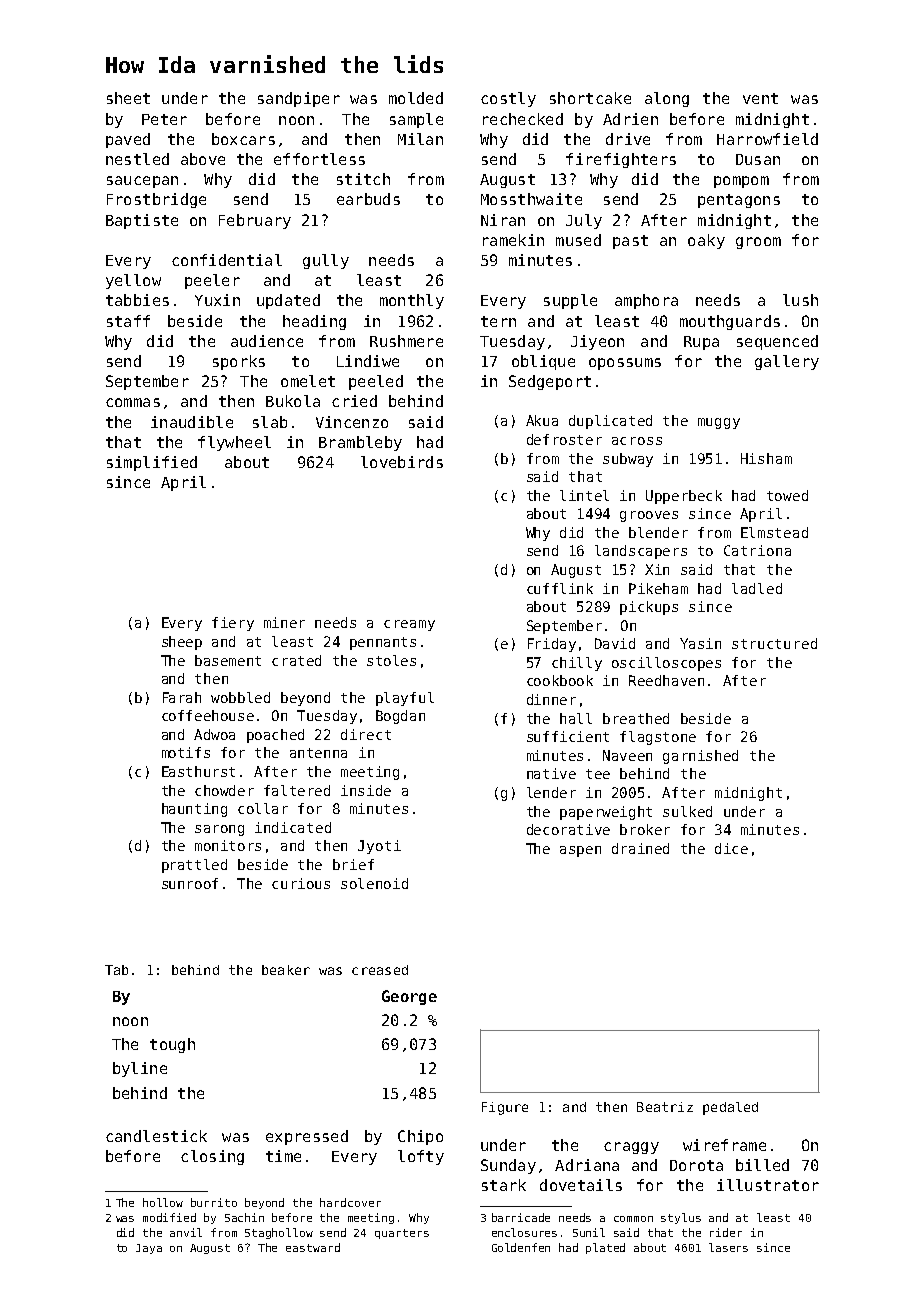 The width and height of the page is (924, 1308). Describe the element at coordinates (504, 1185) in the page. I see `stark` at that location.
